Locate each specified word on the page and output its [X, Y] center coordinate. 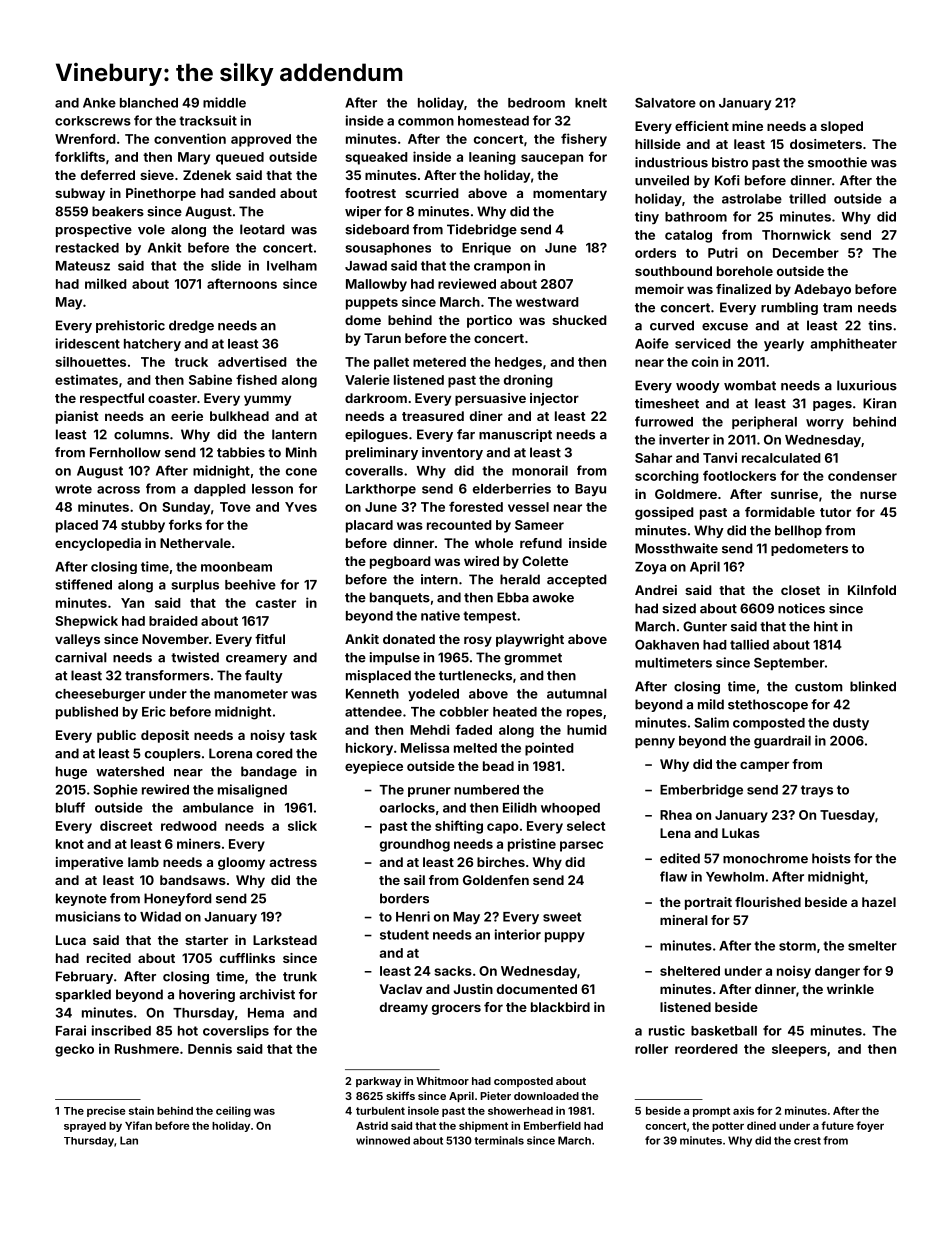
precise [106, 1111]
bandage [269, 772]
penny [655, 743]
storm [797, 946]
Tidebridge [482, 230]
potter [728, 1127]
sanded [252, 193]
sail [414, 880]
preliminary [382, 453]
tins [880, 325]
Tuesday [847, 816]
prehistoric [130, 326]
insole [423, 1110]
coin [705, 361]
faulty [264, 676]
